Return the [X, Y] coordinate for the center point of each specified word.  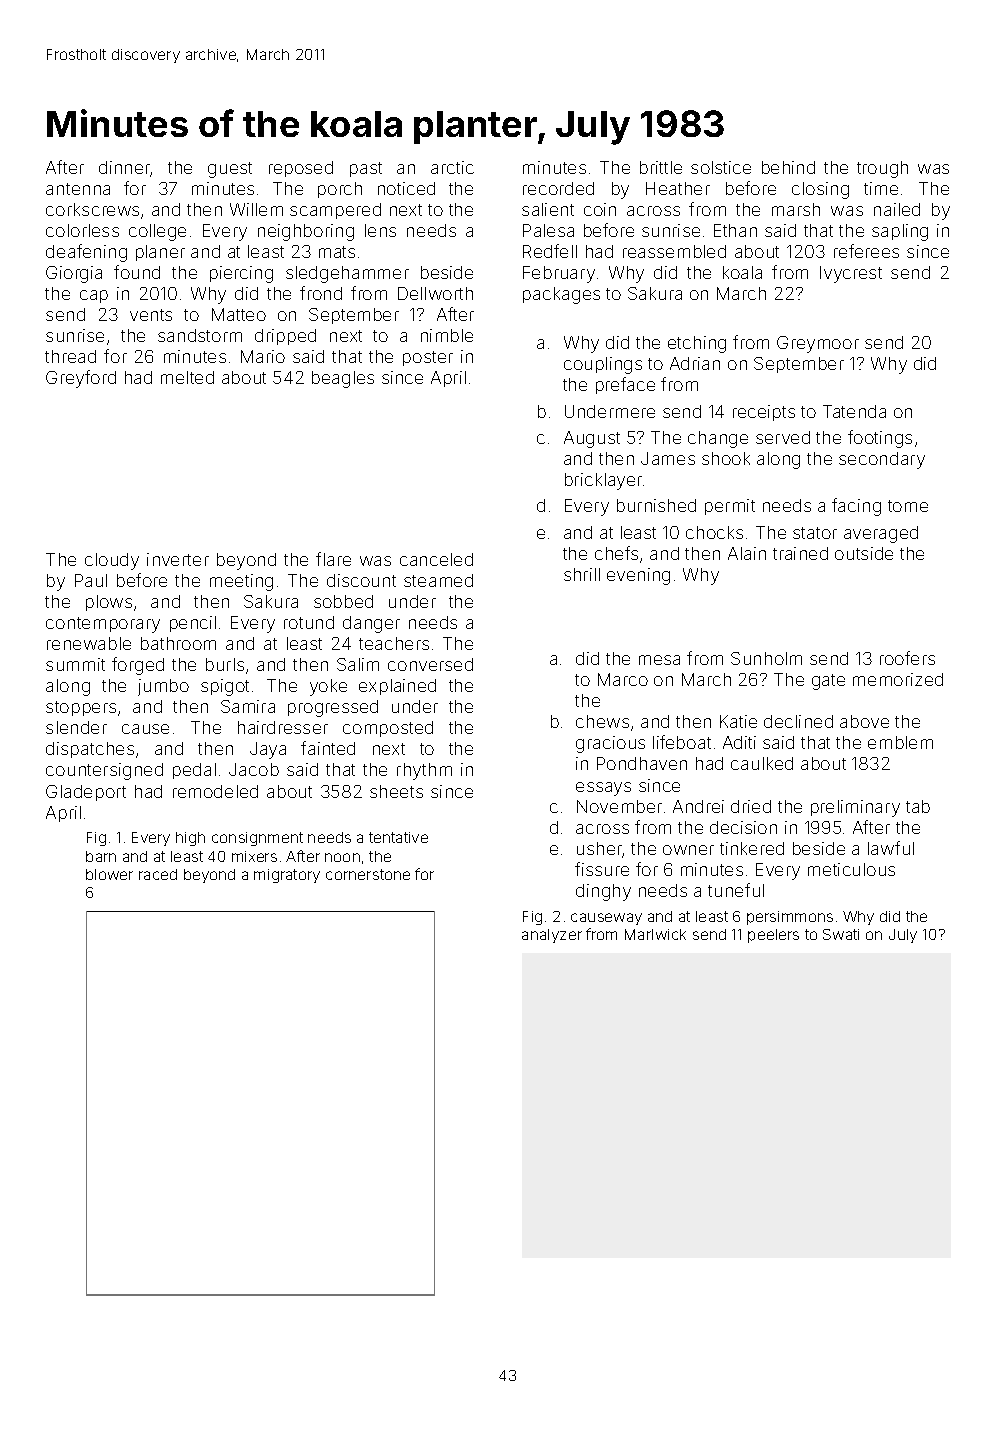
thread [70, 356]
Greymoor [818, 344]
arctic [452, 167]
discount [361, 580]
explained [397, 687]
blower [109, 874]
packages [561, 295]
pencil [193, 624]
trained [800, 553]
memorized [898, 679]
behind [788, 167]
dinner [125, 169]
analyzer [552, 936]
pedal [194, 771]
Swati [841, 934]
